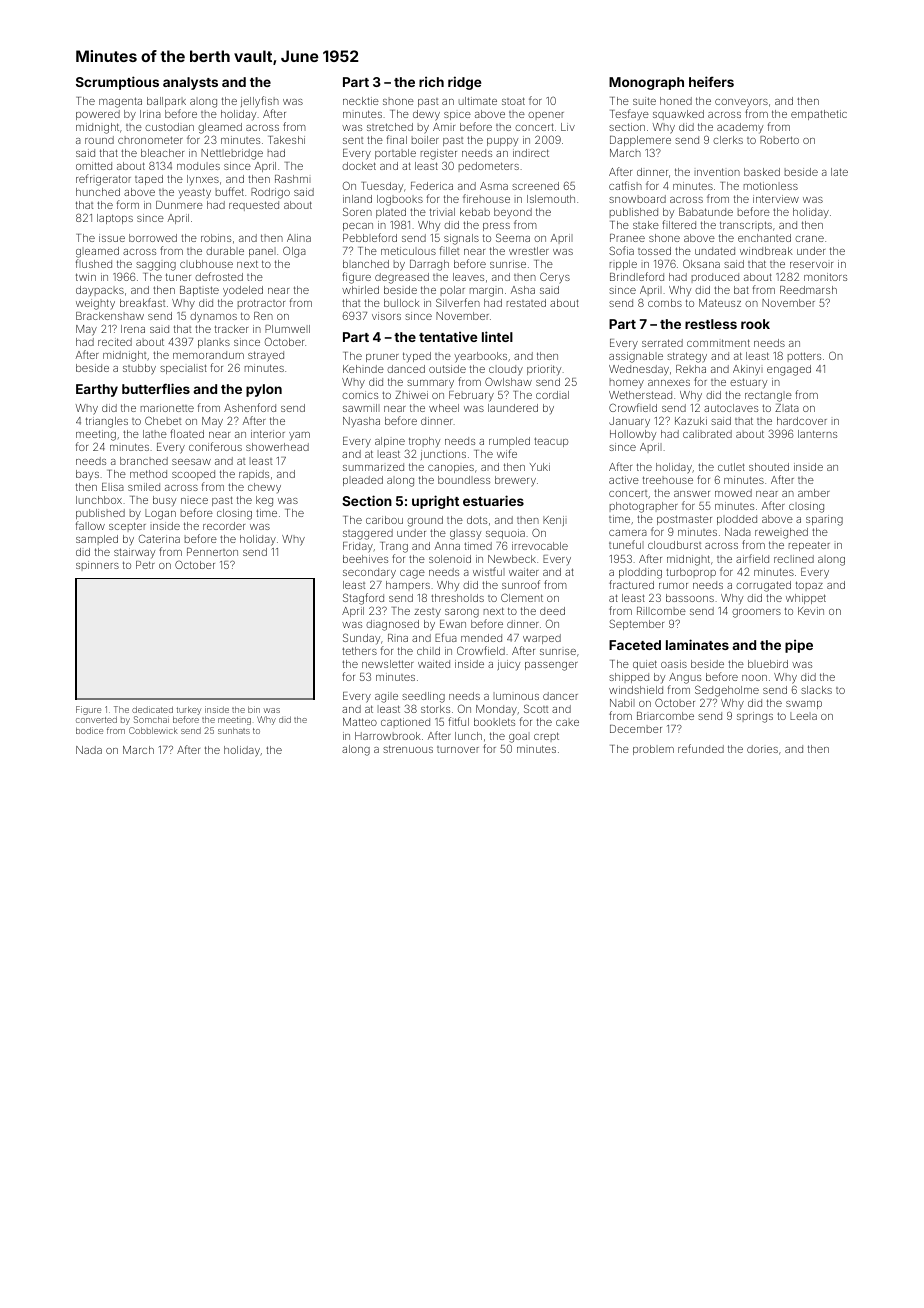 The height and width of the screenshot is (1308, 924). I want to click on Tuesday, so click(382, 187).
